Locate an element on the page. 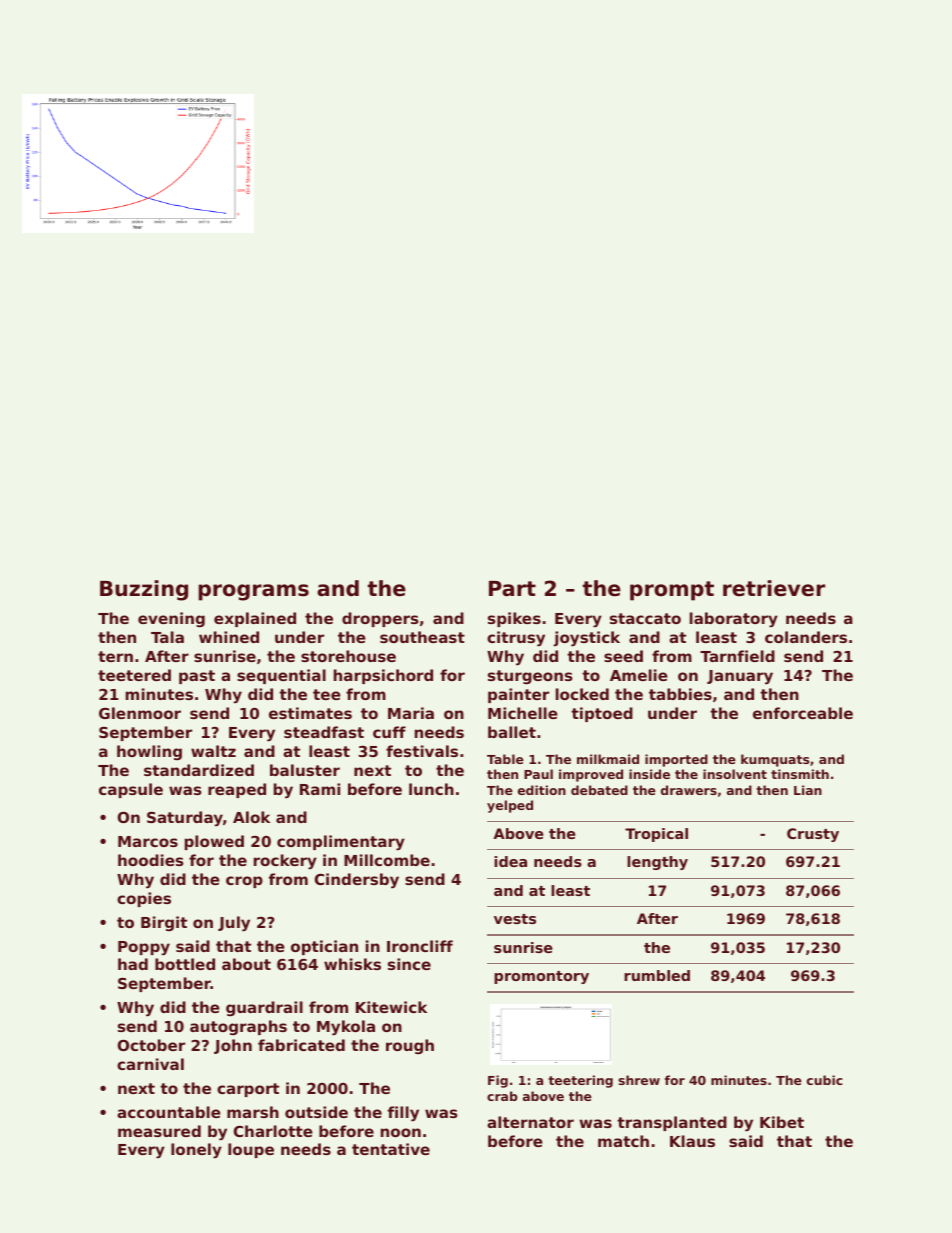 This image has width=952, height=1233. Glenmoor is located at coordinates (140, 713).
